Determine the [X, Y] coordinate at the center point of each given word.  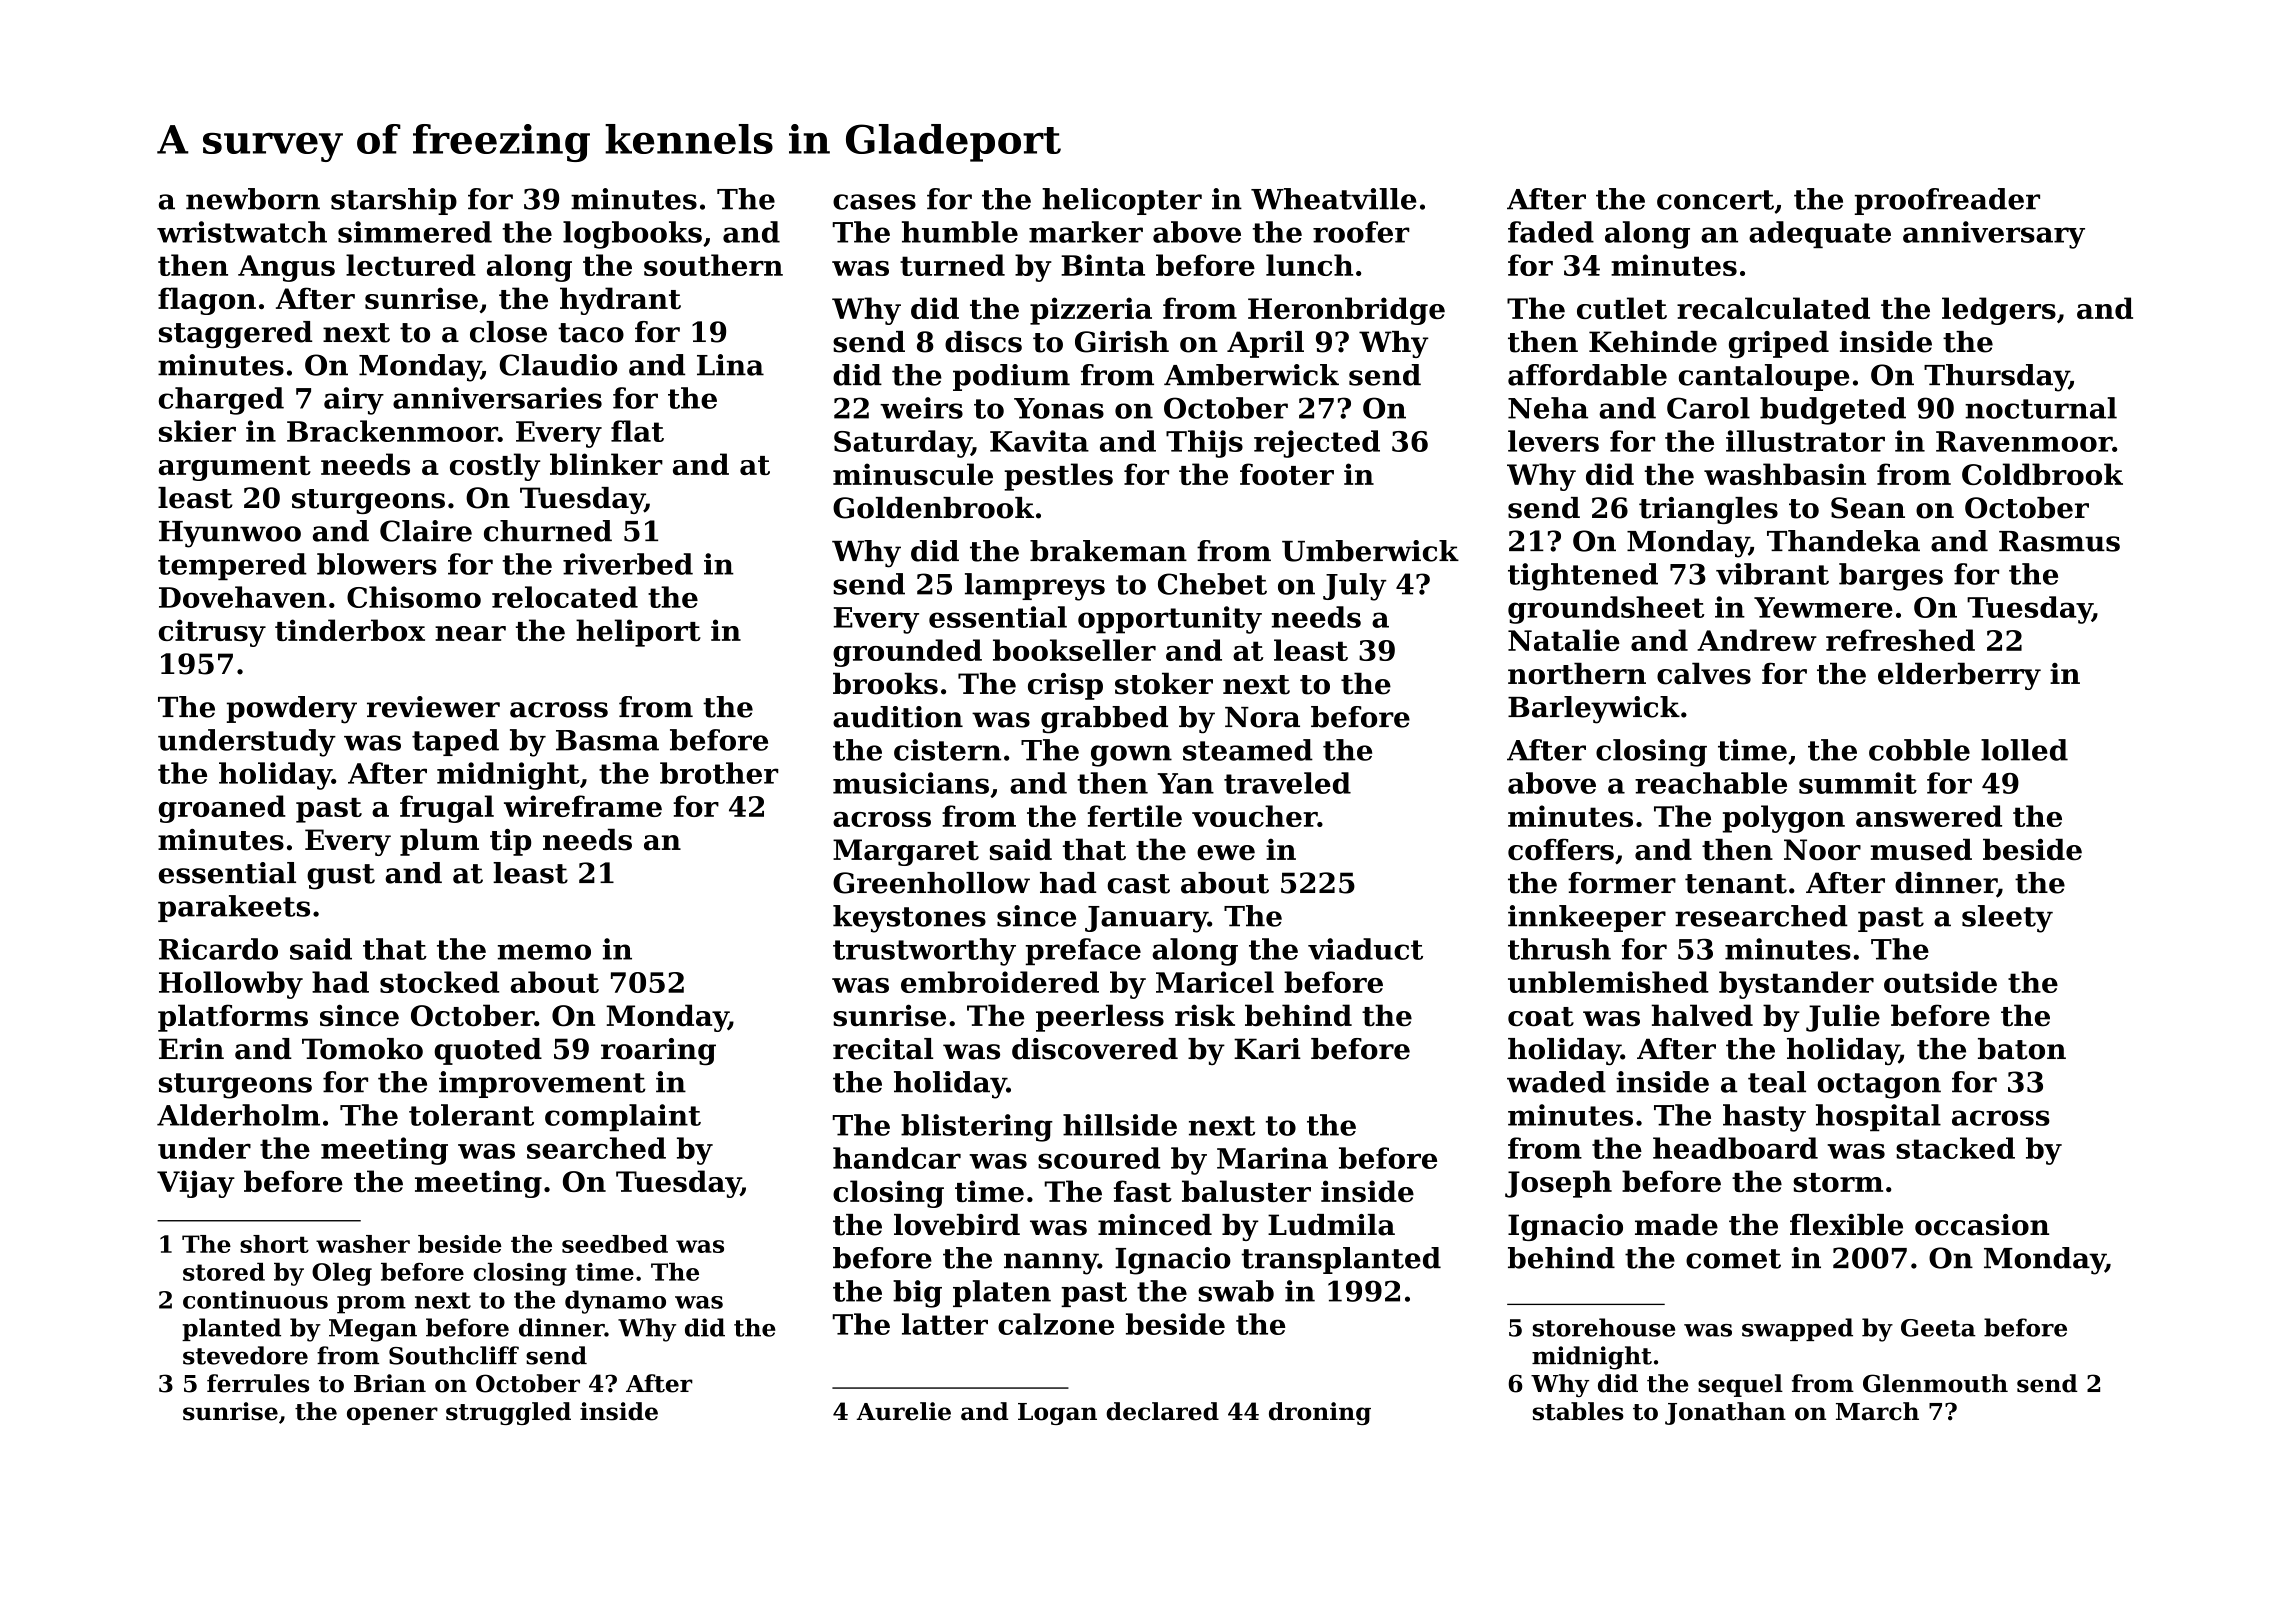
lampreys [1035, 587]
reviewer [433, 707]
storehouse [1604, 1327]
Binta [1103, 265]
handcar [897, 1158]
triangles [1708, 510]
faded [1551, 232]
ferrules [258, 1383]
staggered [235, 334]
